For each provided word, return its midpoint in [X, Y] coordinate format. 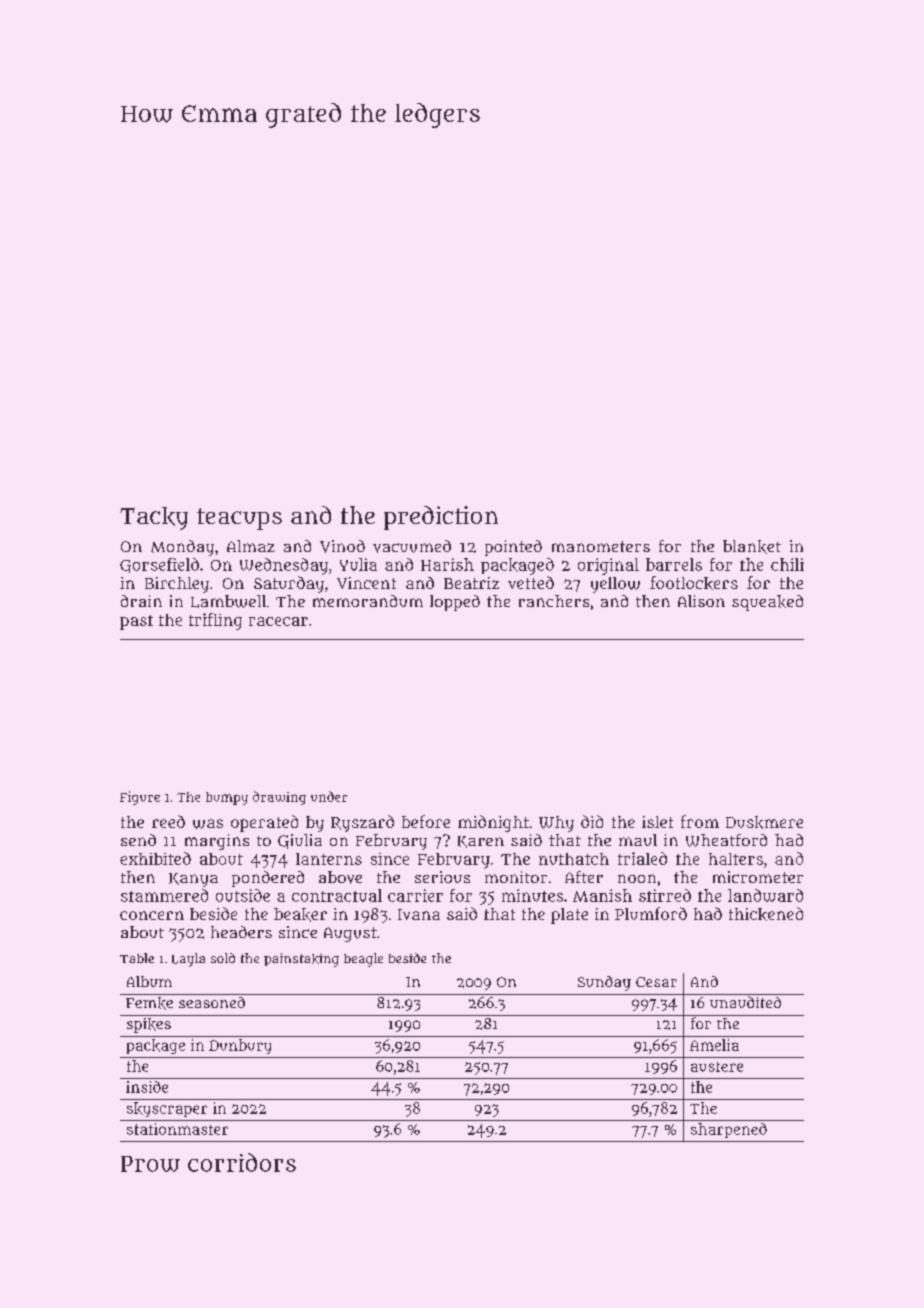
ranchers [554, 601]
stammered [164, 895]
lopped [455, 603]
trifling [215, 621]
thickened [766, 914]
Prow [150, 1164]
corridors [242, 1162]
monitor [516, 877]
